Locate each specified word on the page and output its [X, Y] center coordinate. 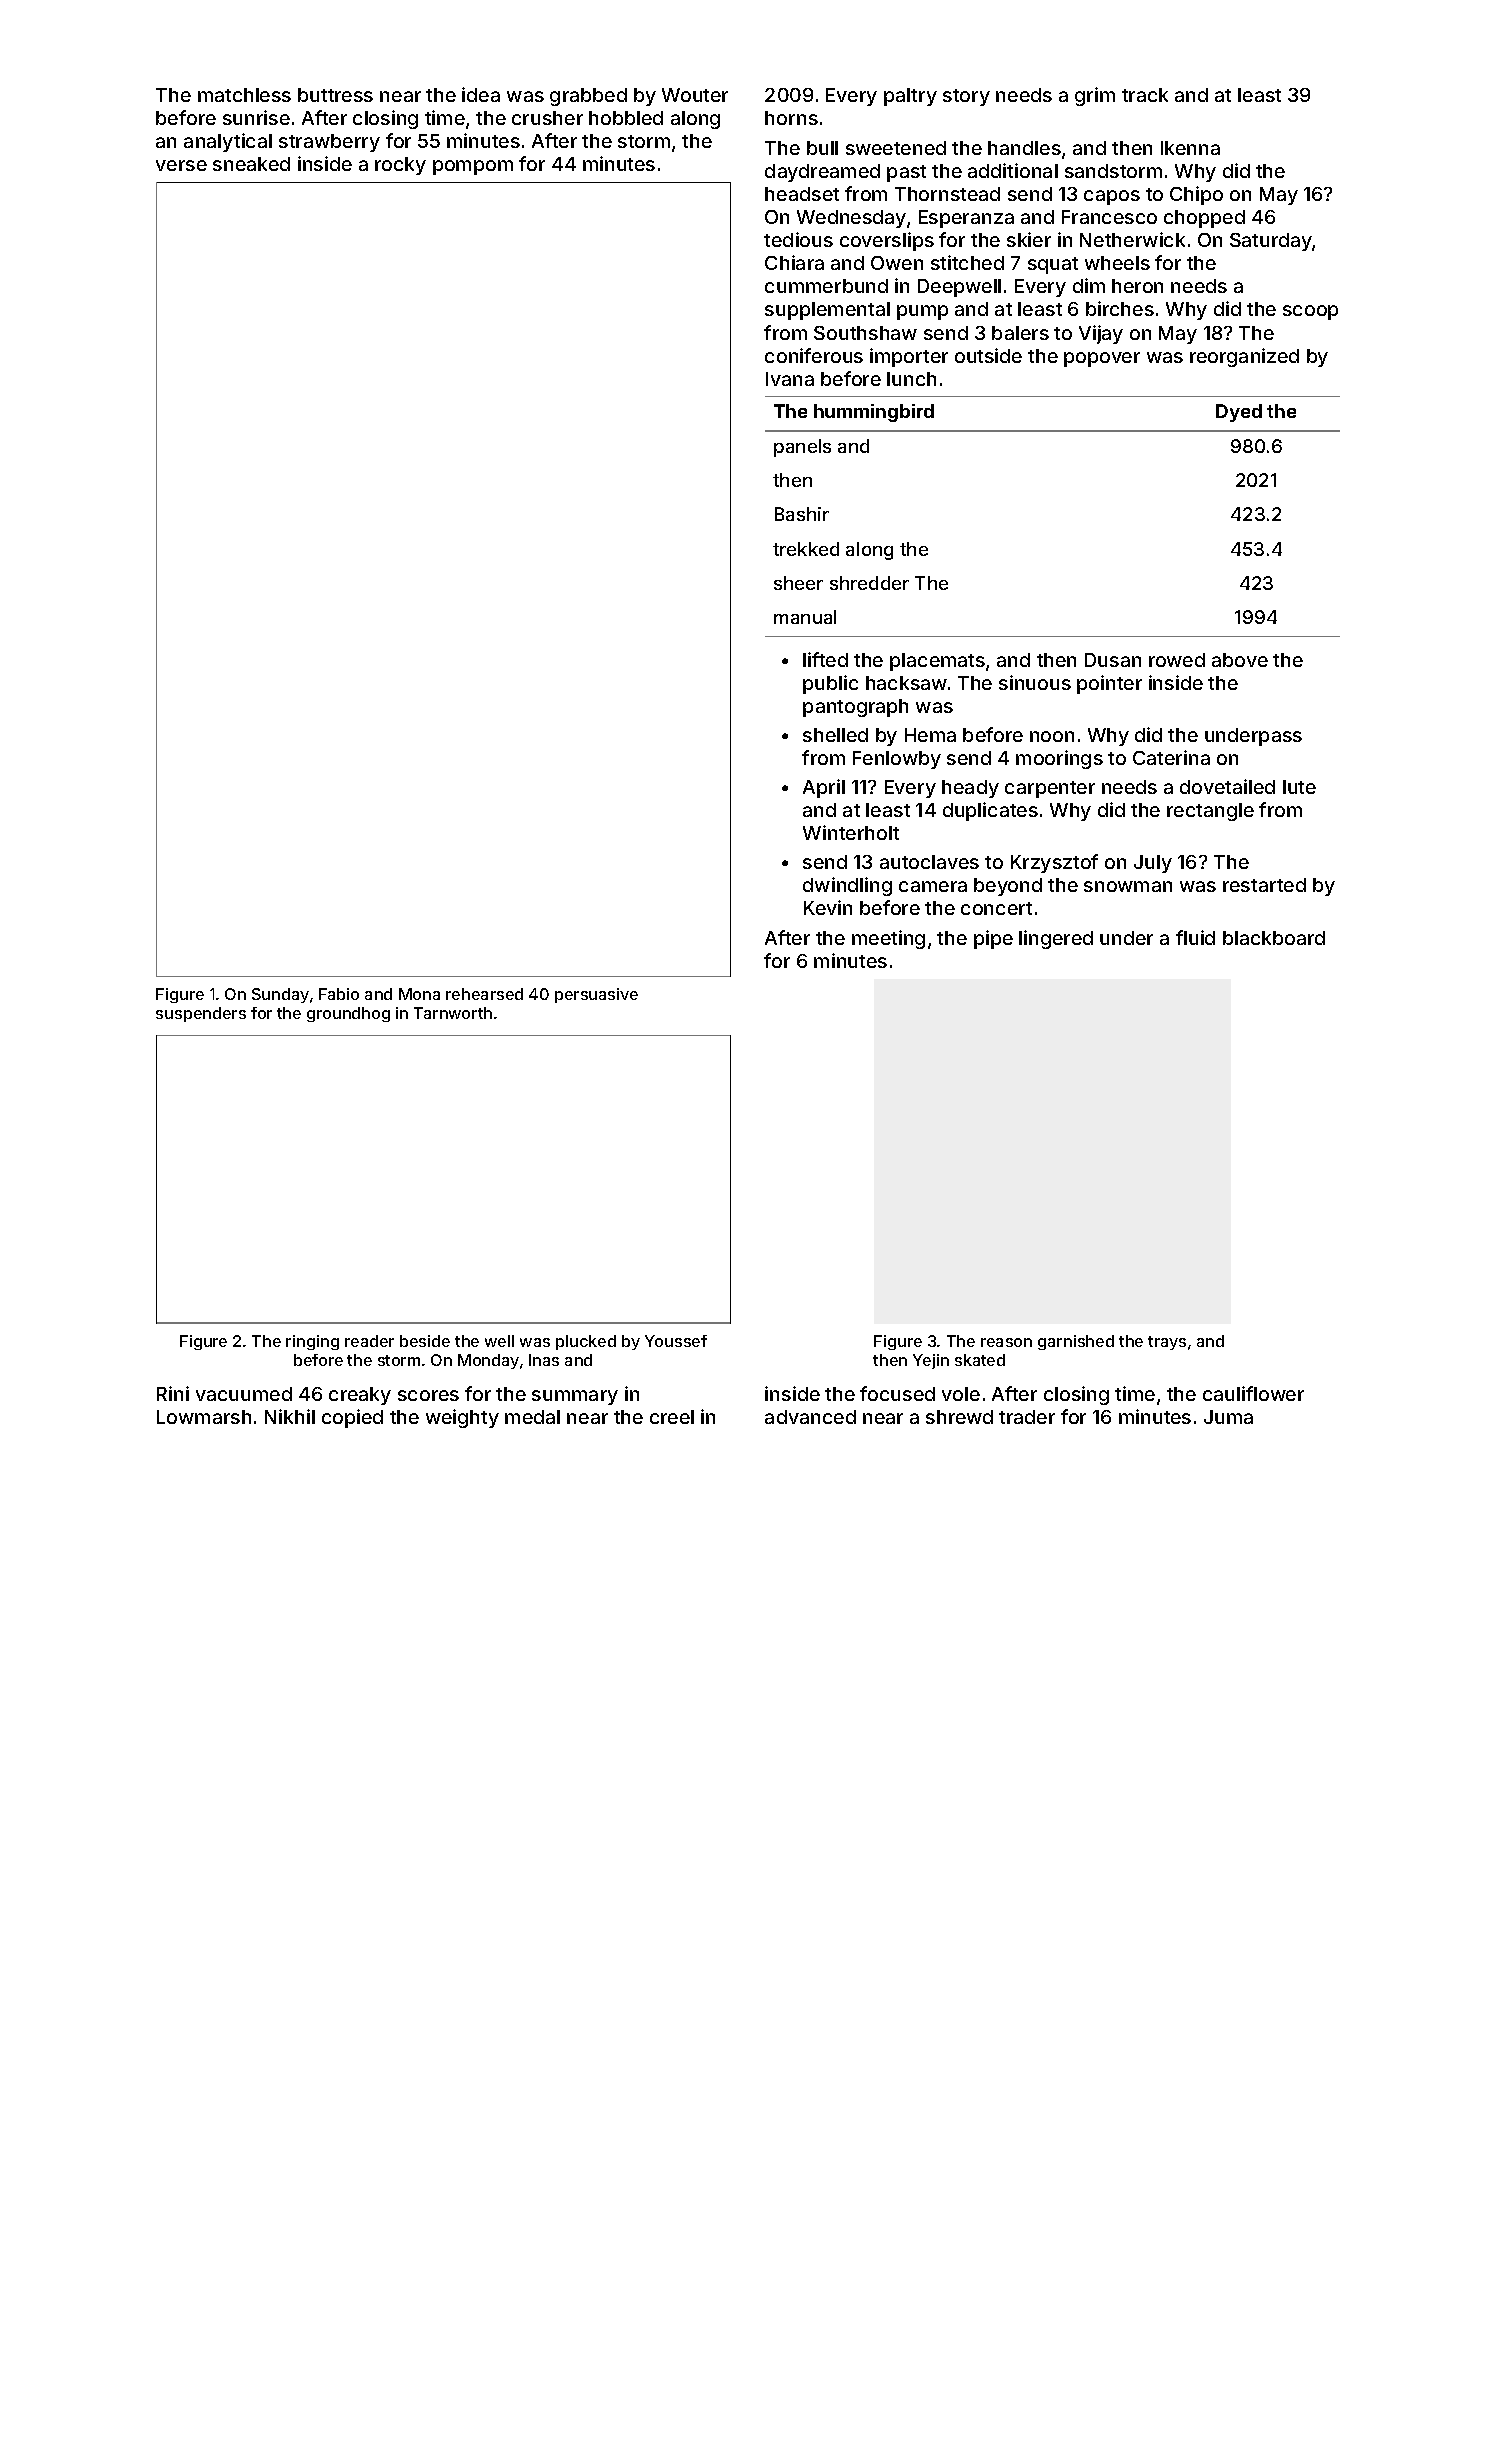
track [1145, 95]
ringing [312, 1342]
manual [805, 617]
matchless [244, 95]
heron [1137, 286]
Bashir [802, 514]
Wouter [695, 95]
